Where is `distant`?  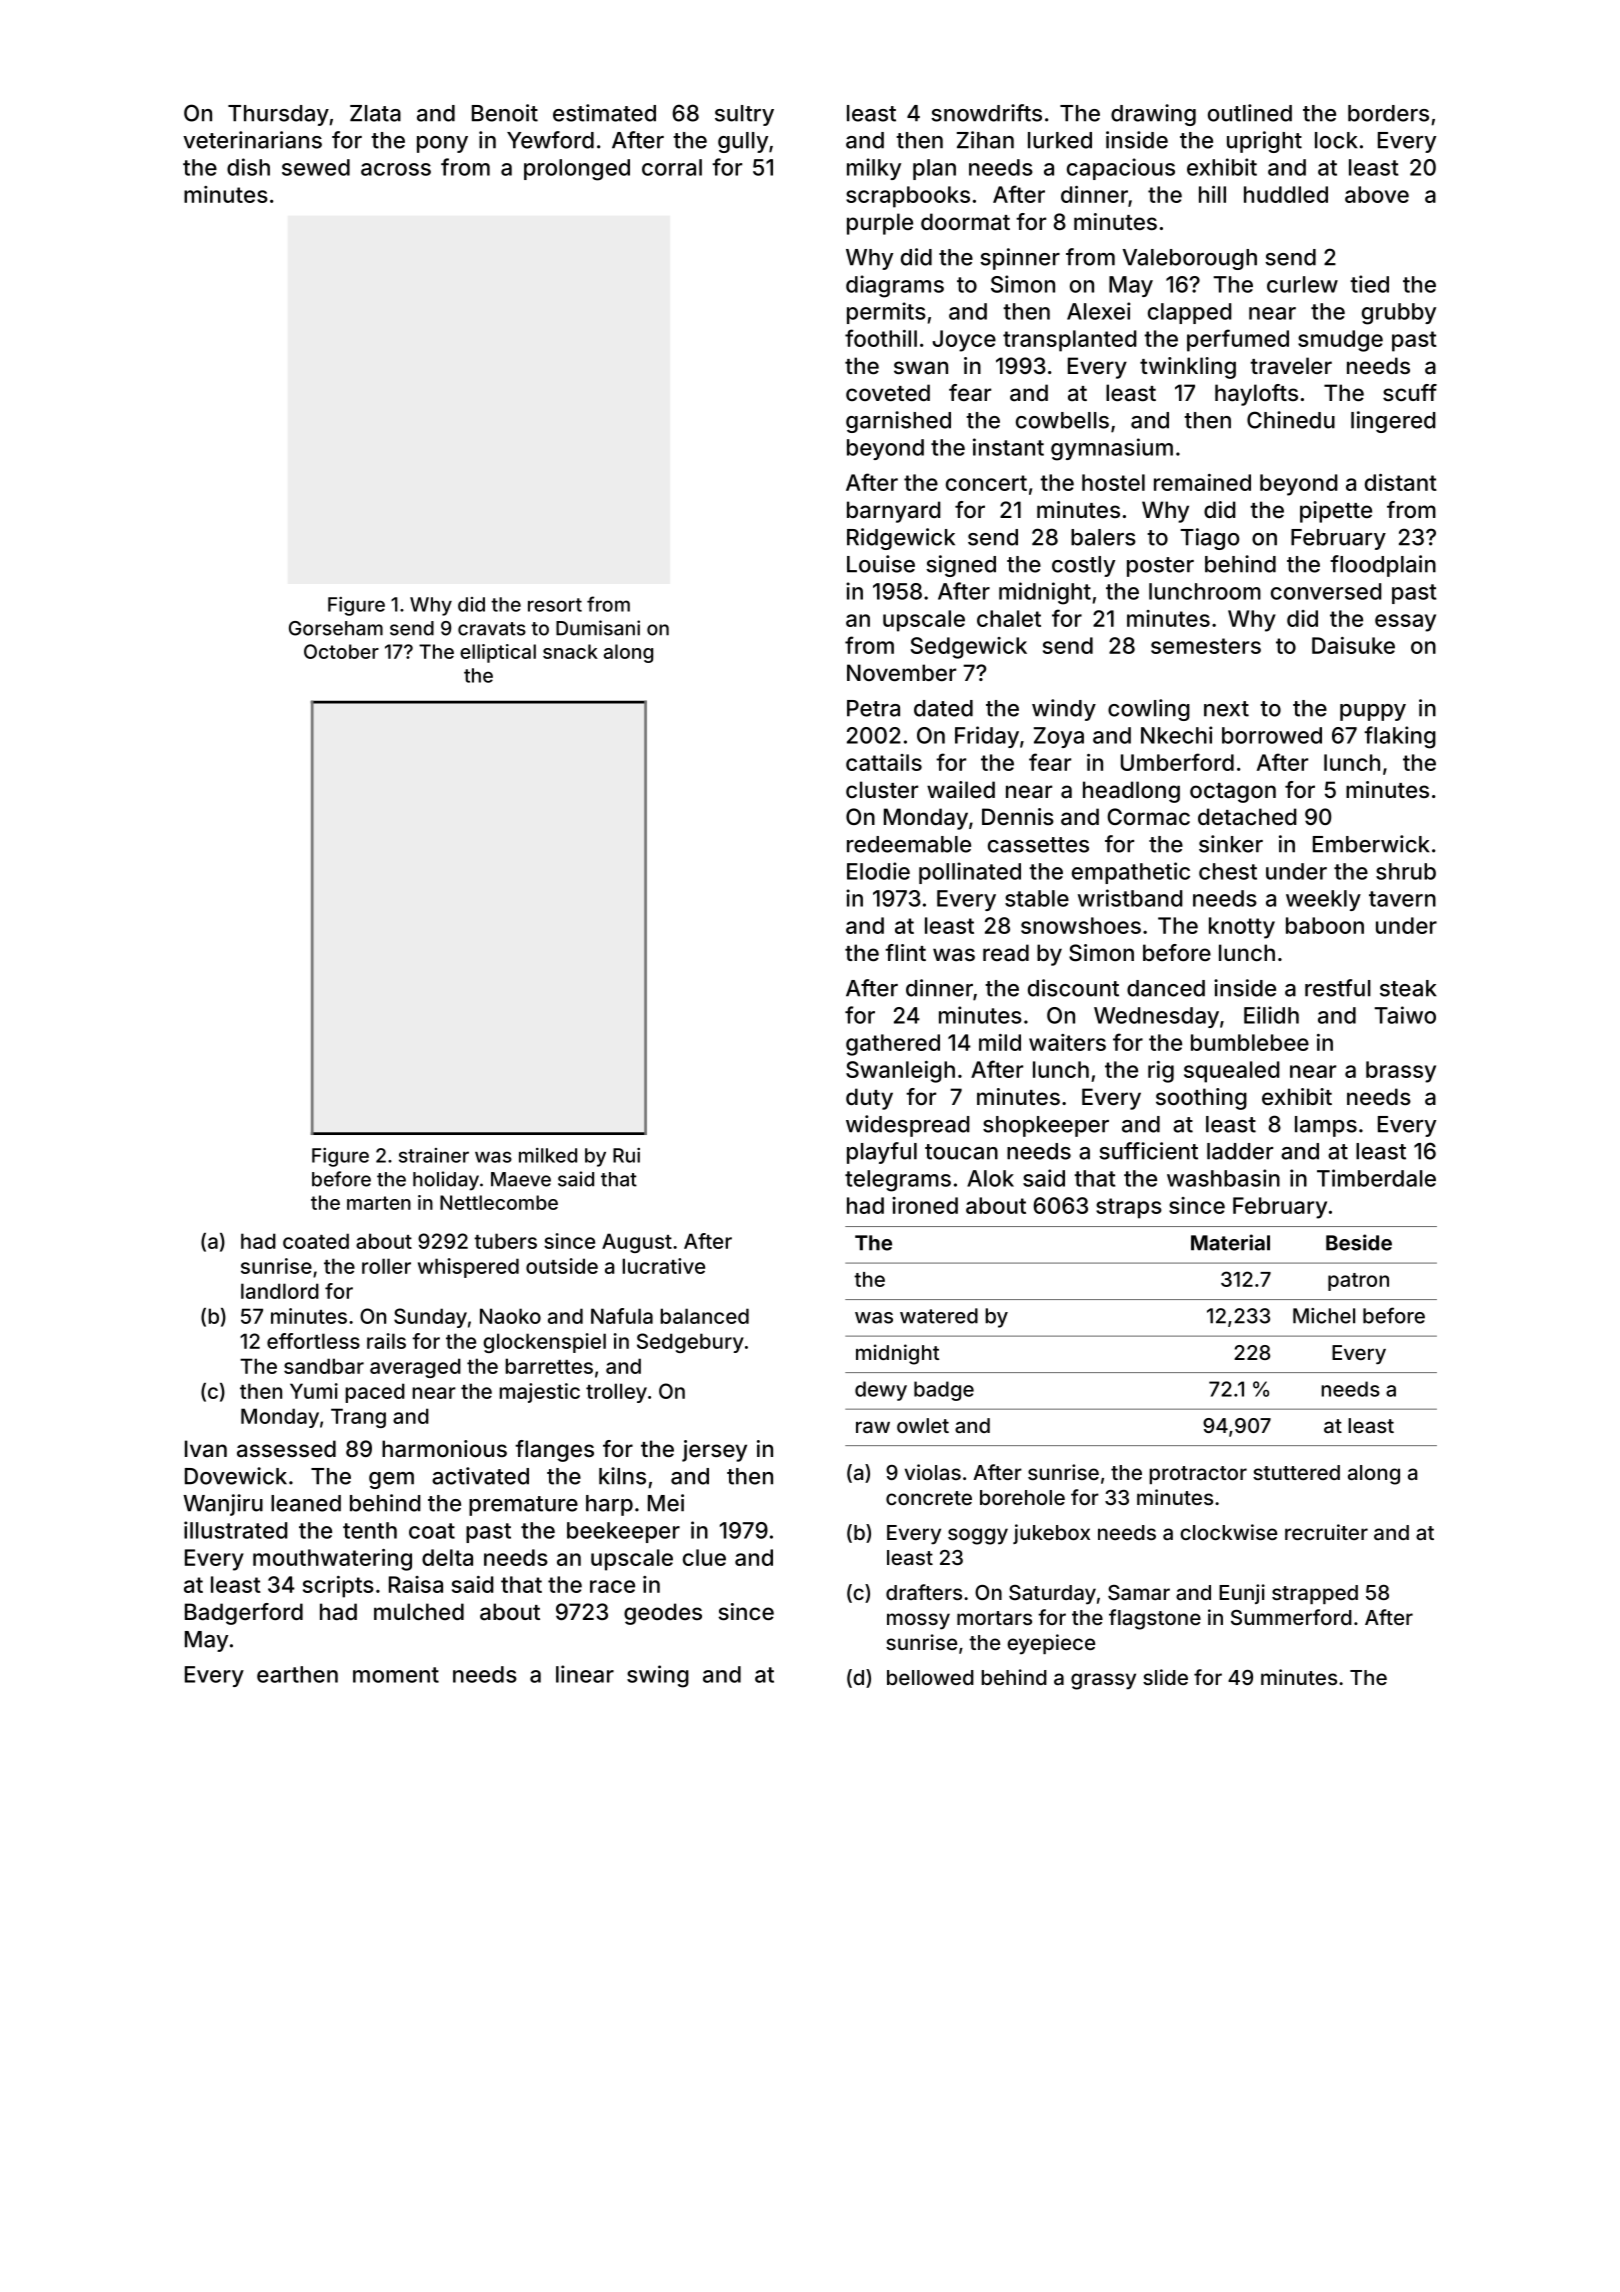
distant is located at coordinates (1401, 482).
